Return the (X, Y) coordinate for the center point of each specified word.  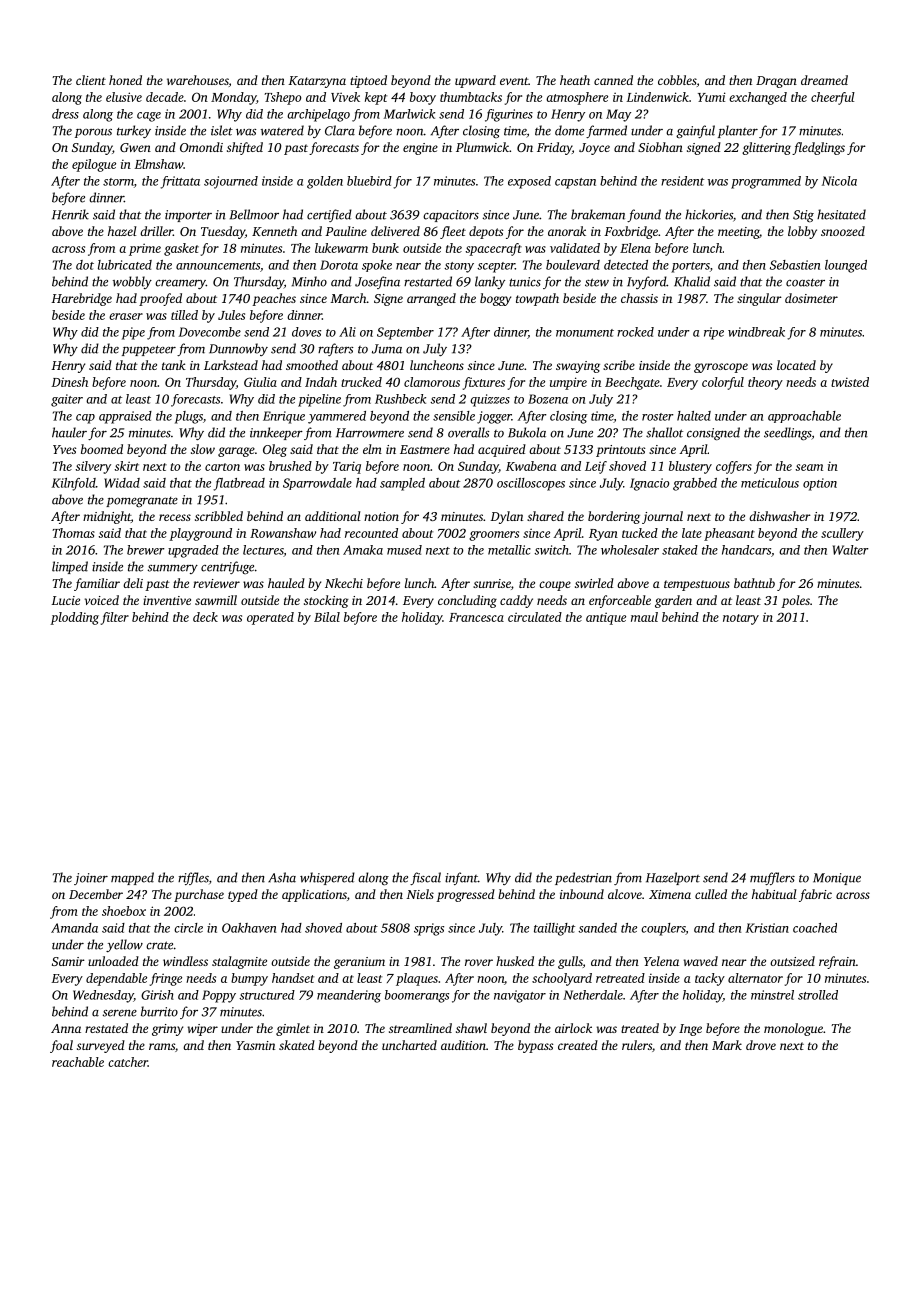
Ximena (670, 894)
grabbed (695, 484)
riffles (193, 878)
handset (293, 978)
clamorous (432, 382)
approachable (804, 417)
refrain (837, 962)
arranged (431, 299)
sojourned (231, 182)
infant (461, 878)
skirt (127, 466)
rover (479, 962)
